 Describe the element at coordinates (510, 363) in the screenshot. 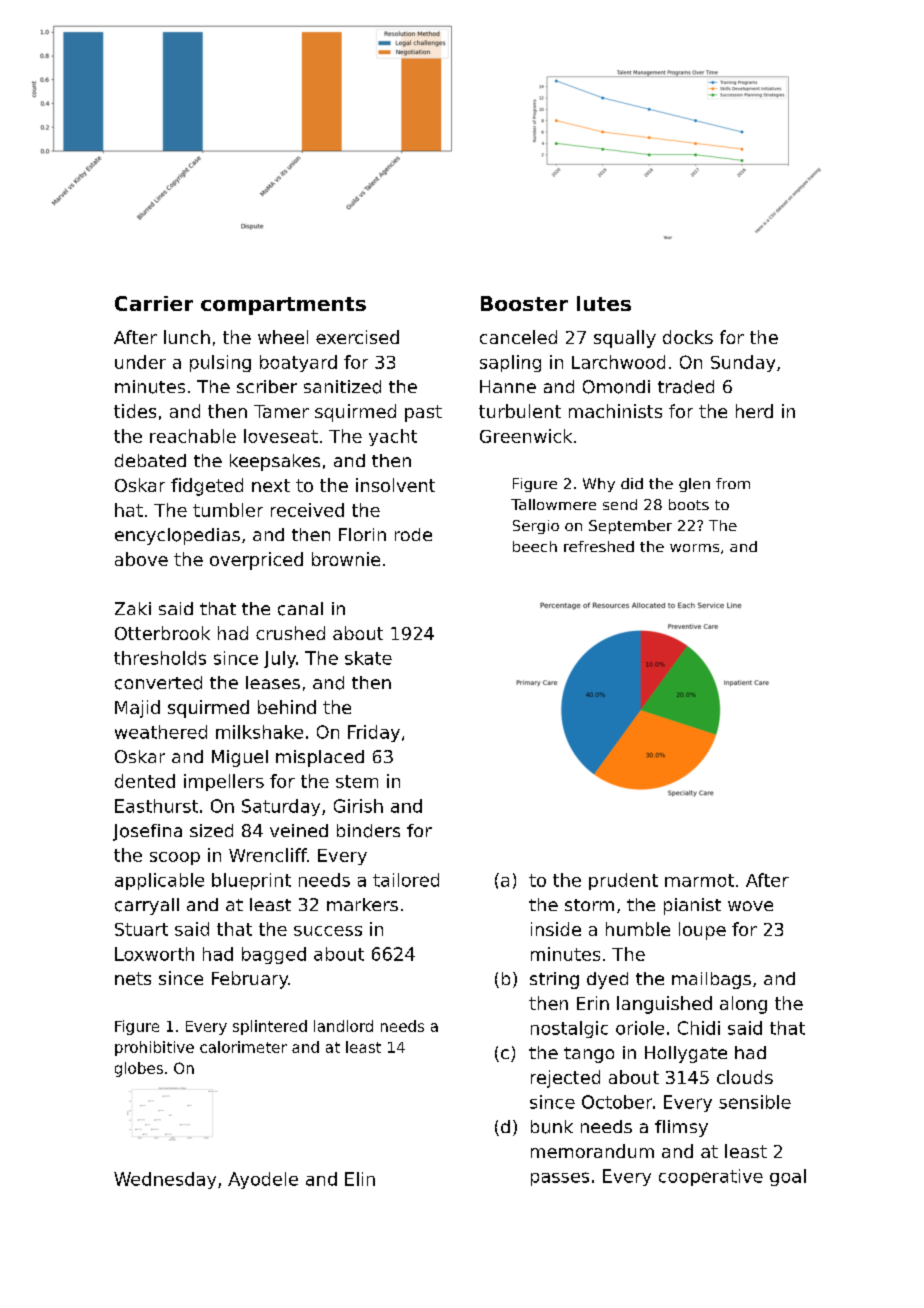

I see `sapling` at that location.
